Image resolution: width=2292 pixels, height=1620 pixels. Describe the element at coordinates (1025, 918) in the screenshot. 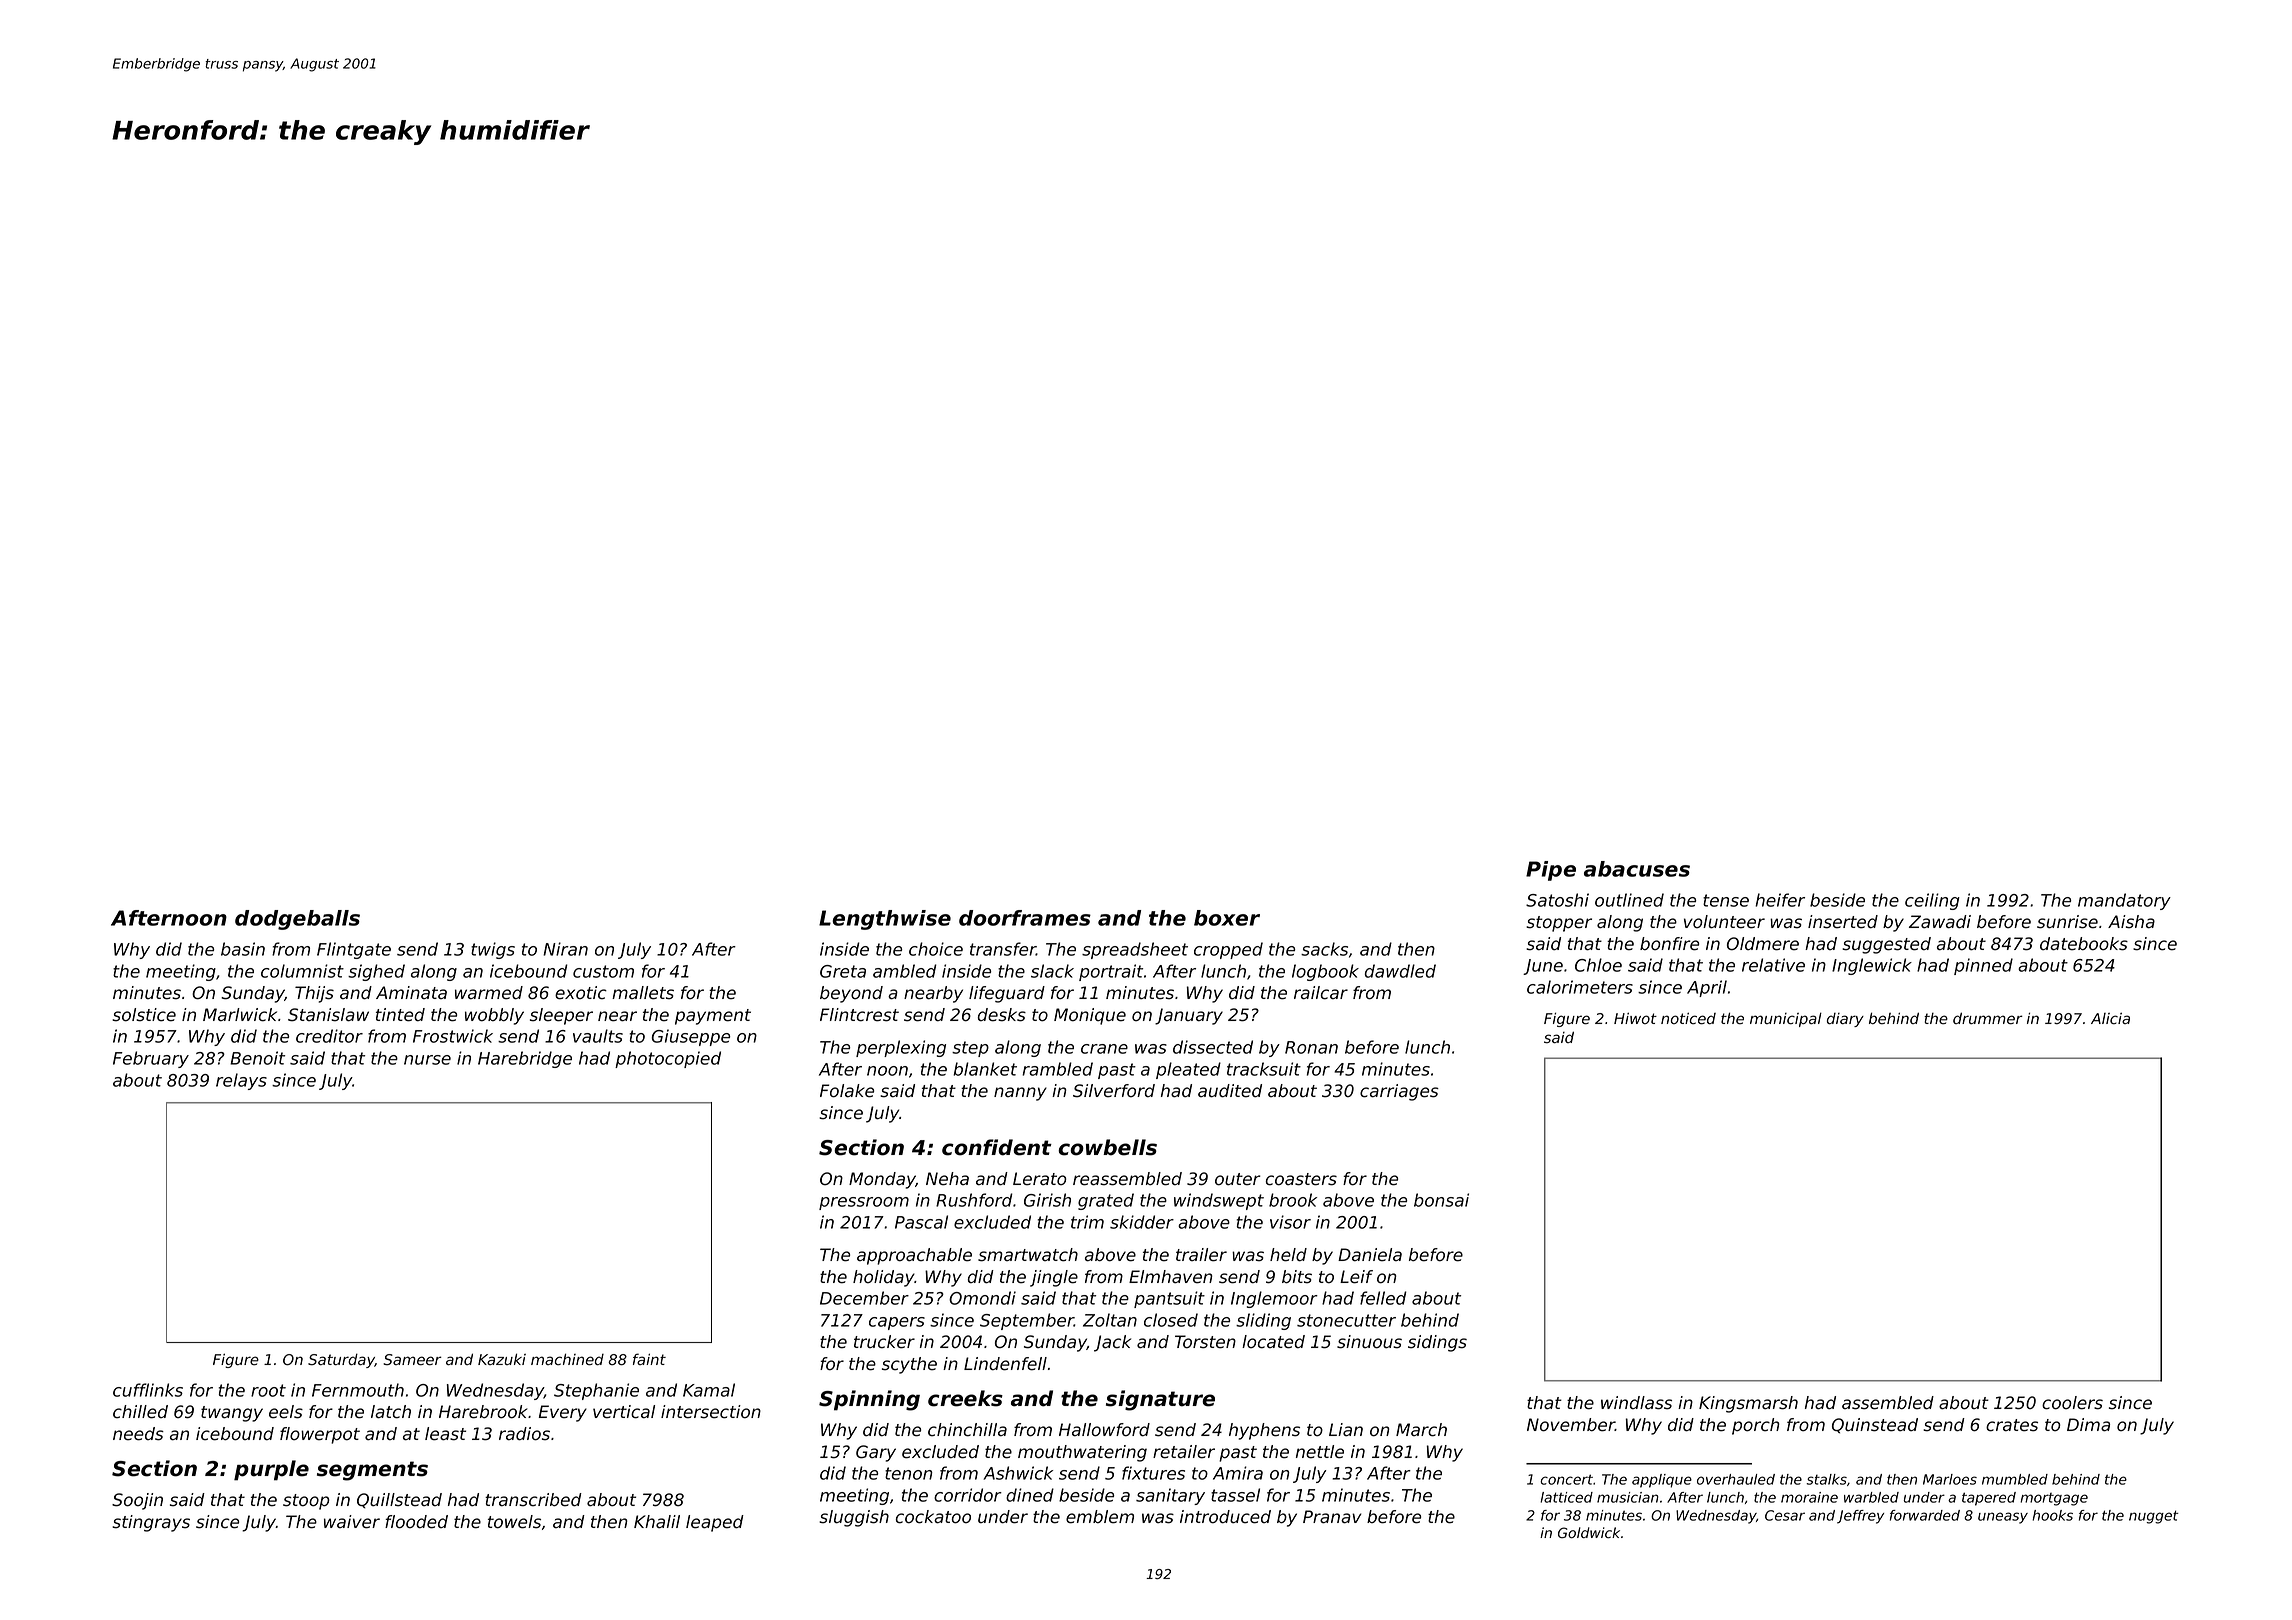

I see `doorframes` at that location.
